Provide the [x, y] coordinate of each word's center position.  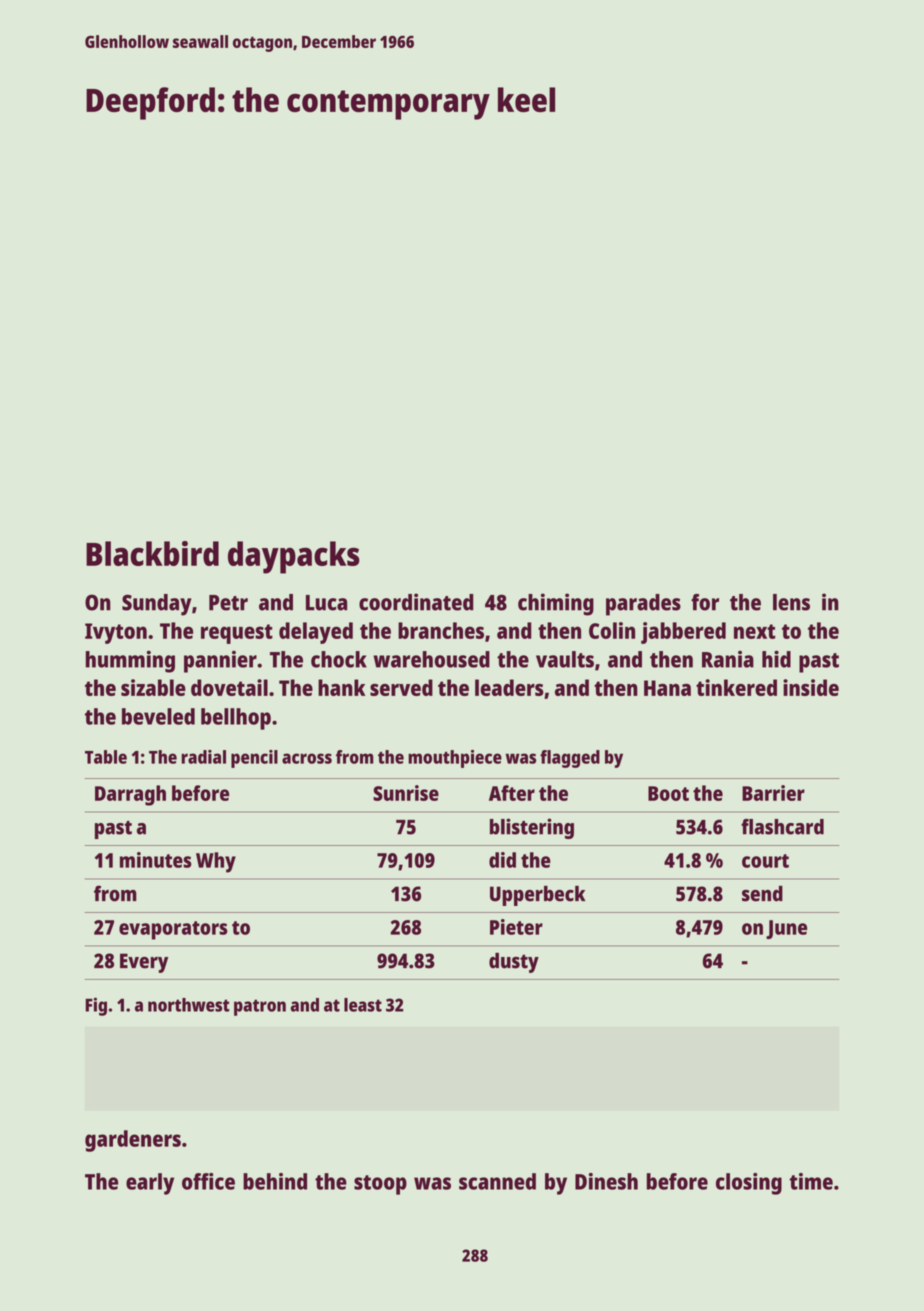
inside [811, 687]
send [762, 894]
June [786, 929]
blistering [532, 828]
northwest [189, 1005]
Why [216, 862]
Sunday [157, 605]
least [363, 1005]
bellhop [236, 719]
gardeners [133, 1141]
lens [791, 602]
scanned [497, 1181]
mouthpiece [455, 759]
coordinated [416, 602]
